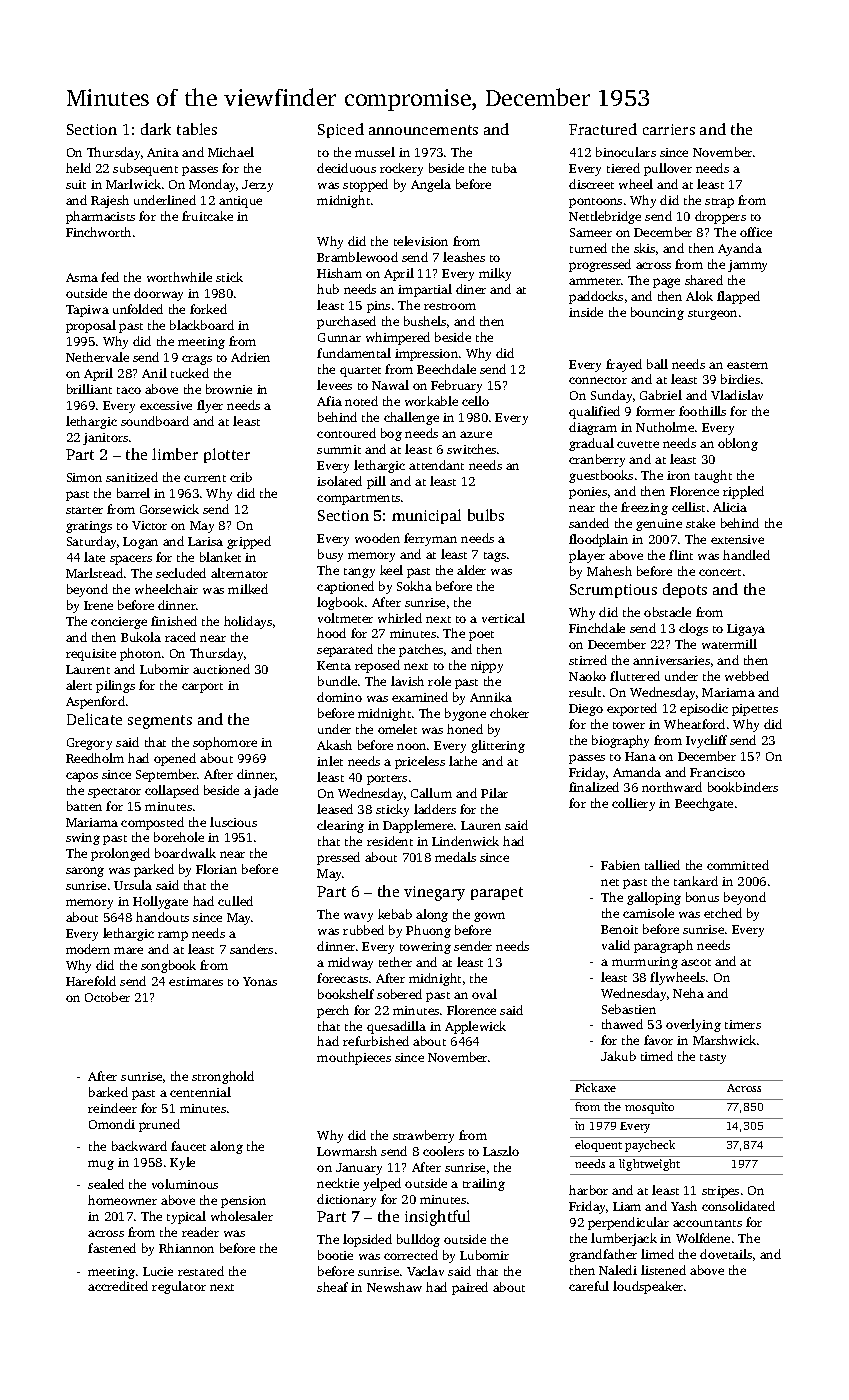  I want to click on carriers, so click(669, 129).
